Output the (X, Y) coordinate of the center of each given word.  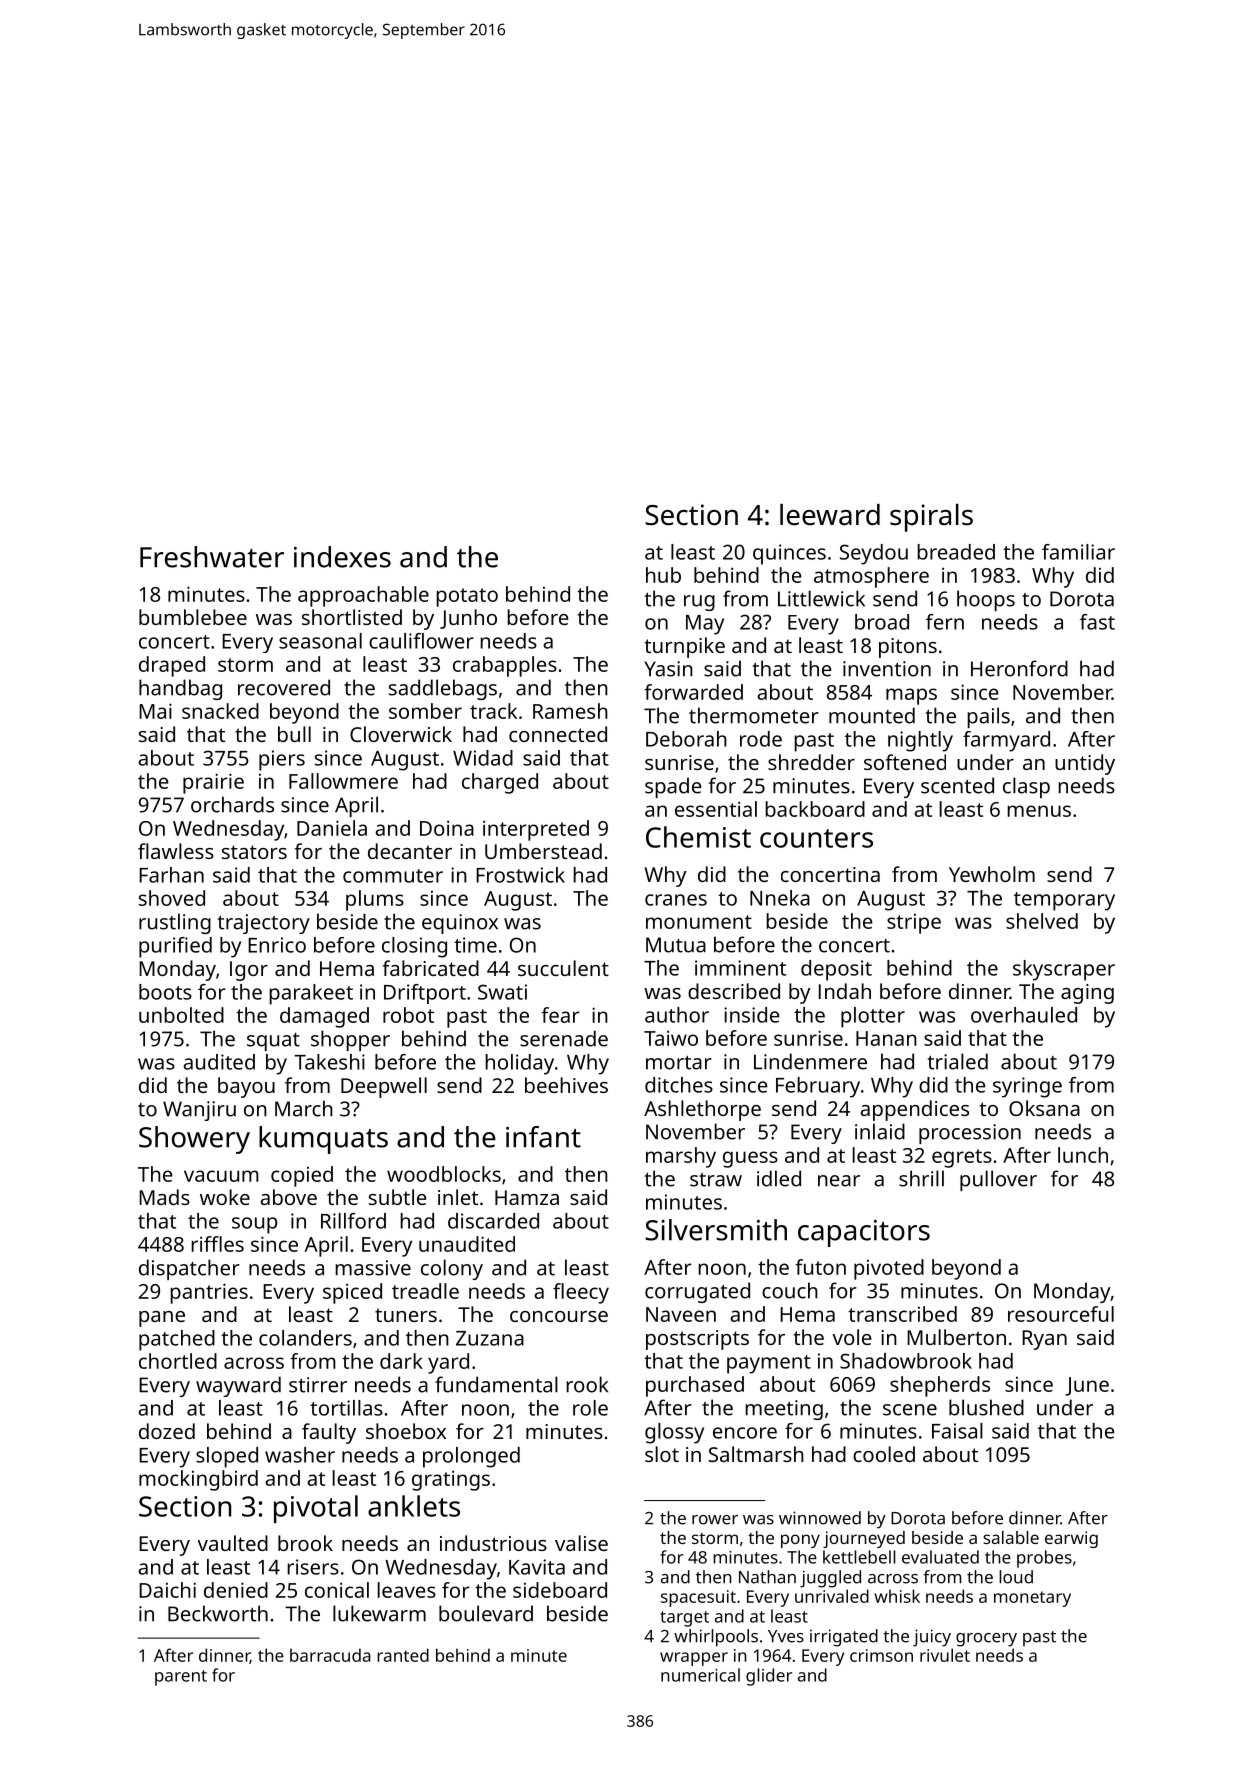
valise (581, 1543)
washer (300, 1455)
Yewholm (992, 874)
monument (699, 922)
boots (165, 992)
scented (957, 785)
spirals (931, 518)
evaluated (940, 1557)
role (590, 1408)
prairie (213, 783)
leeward (830, 515)
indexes (342, 557)
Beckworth (218, 1613)
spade (673, 787)
